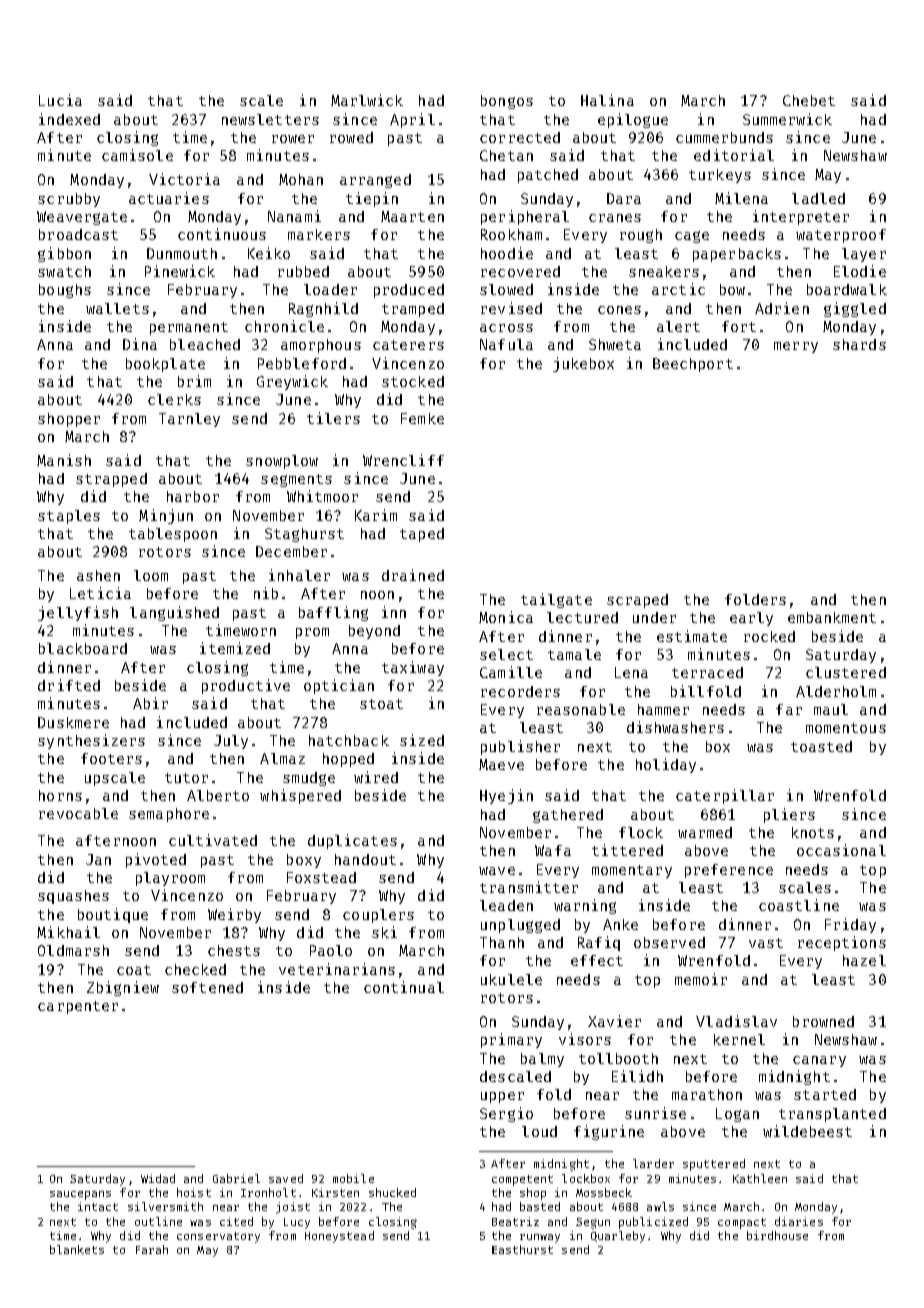 The width and height of the screenshot is (924, 1308). Describe the element at coordinates (236, 1178) in the screenshot. I see `Gabriel` at that location.
